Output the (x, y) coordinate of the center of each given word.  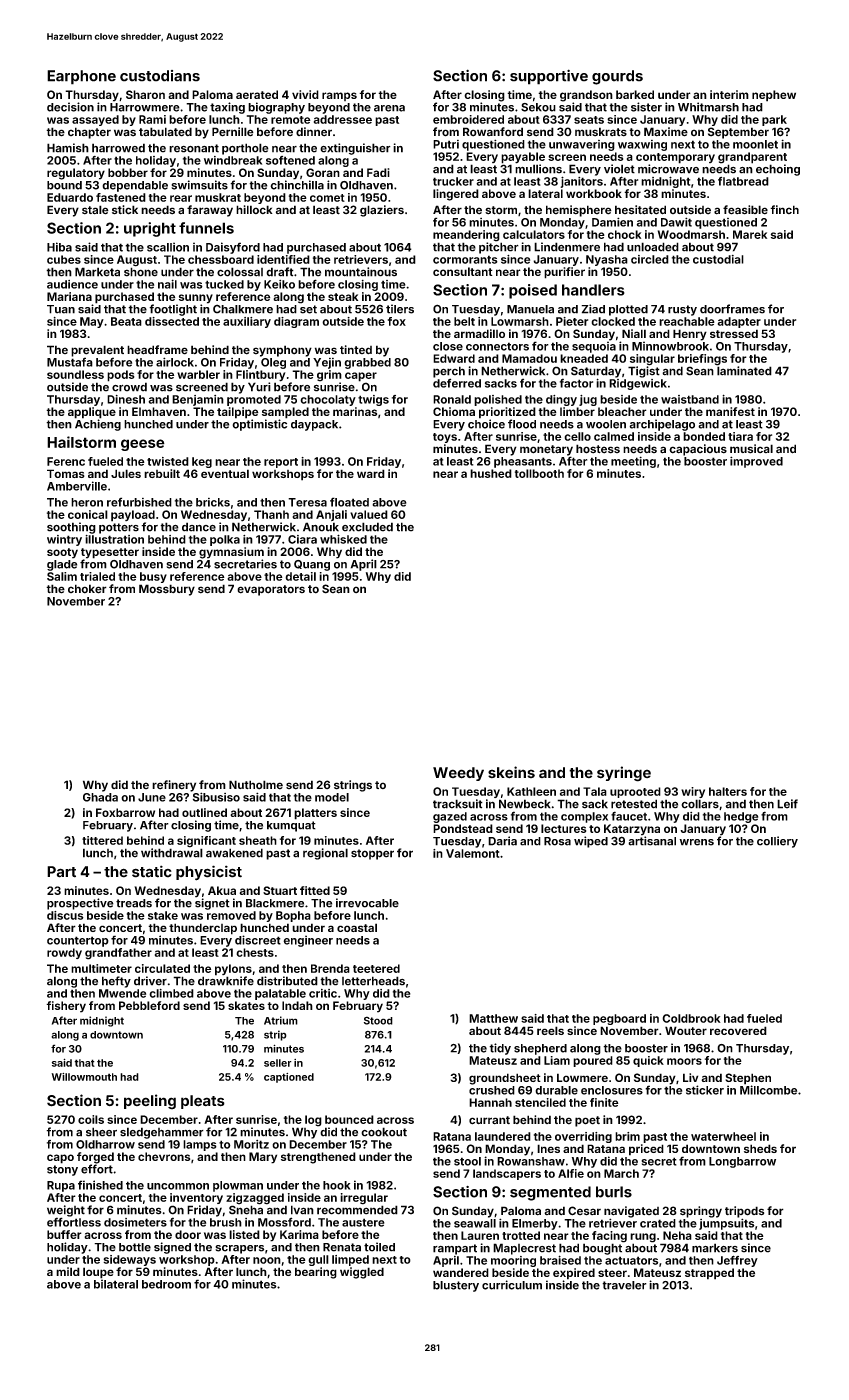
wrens (696, 842)
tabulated (165, 132)
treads (134, 903)
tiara (740, 436)
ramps (339, 96)
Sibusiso (216, 797)
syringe (624, 774)
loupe (98, 1273)
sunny (196, 299)
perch (449, 372)
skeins (511, 772)
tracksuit (458, 804)
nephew (774, 96)
